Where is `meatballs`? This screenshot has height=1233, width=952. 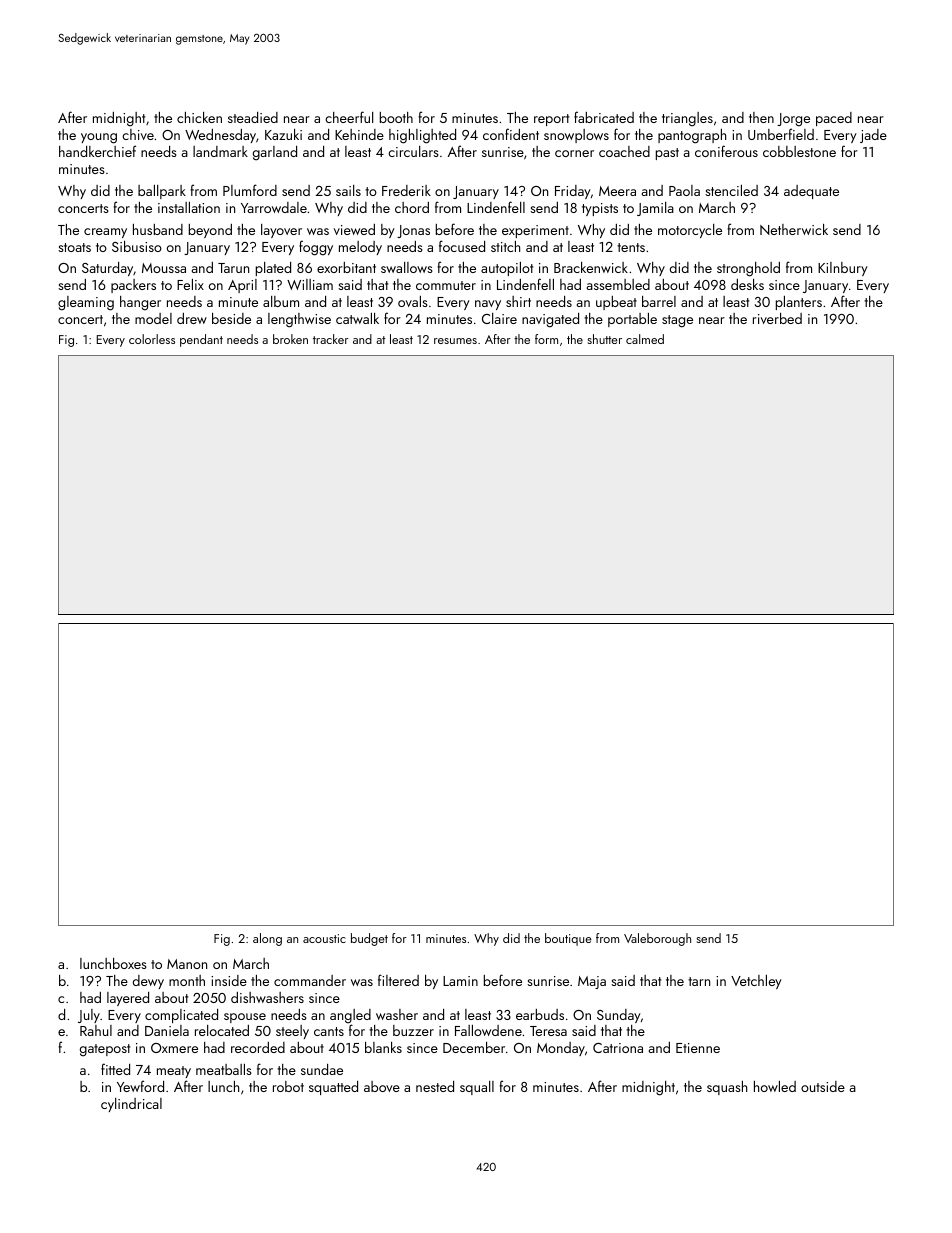
meatballs is located at coordinates (224, 1069).
